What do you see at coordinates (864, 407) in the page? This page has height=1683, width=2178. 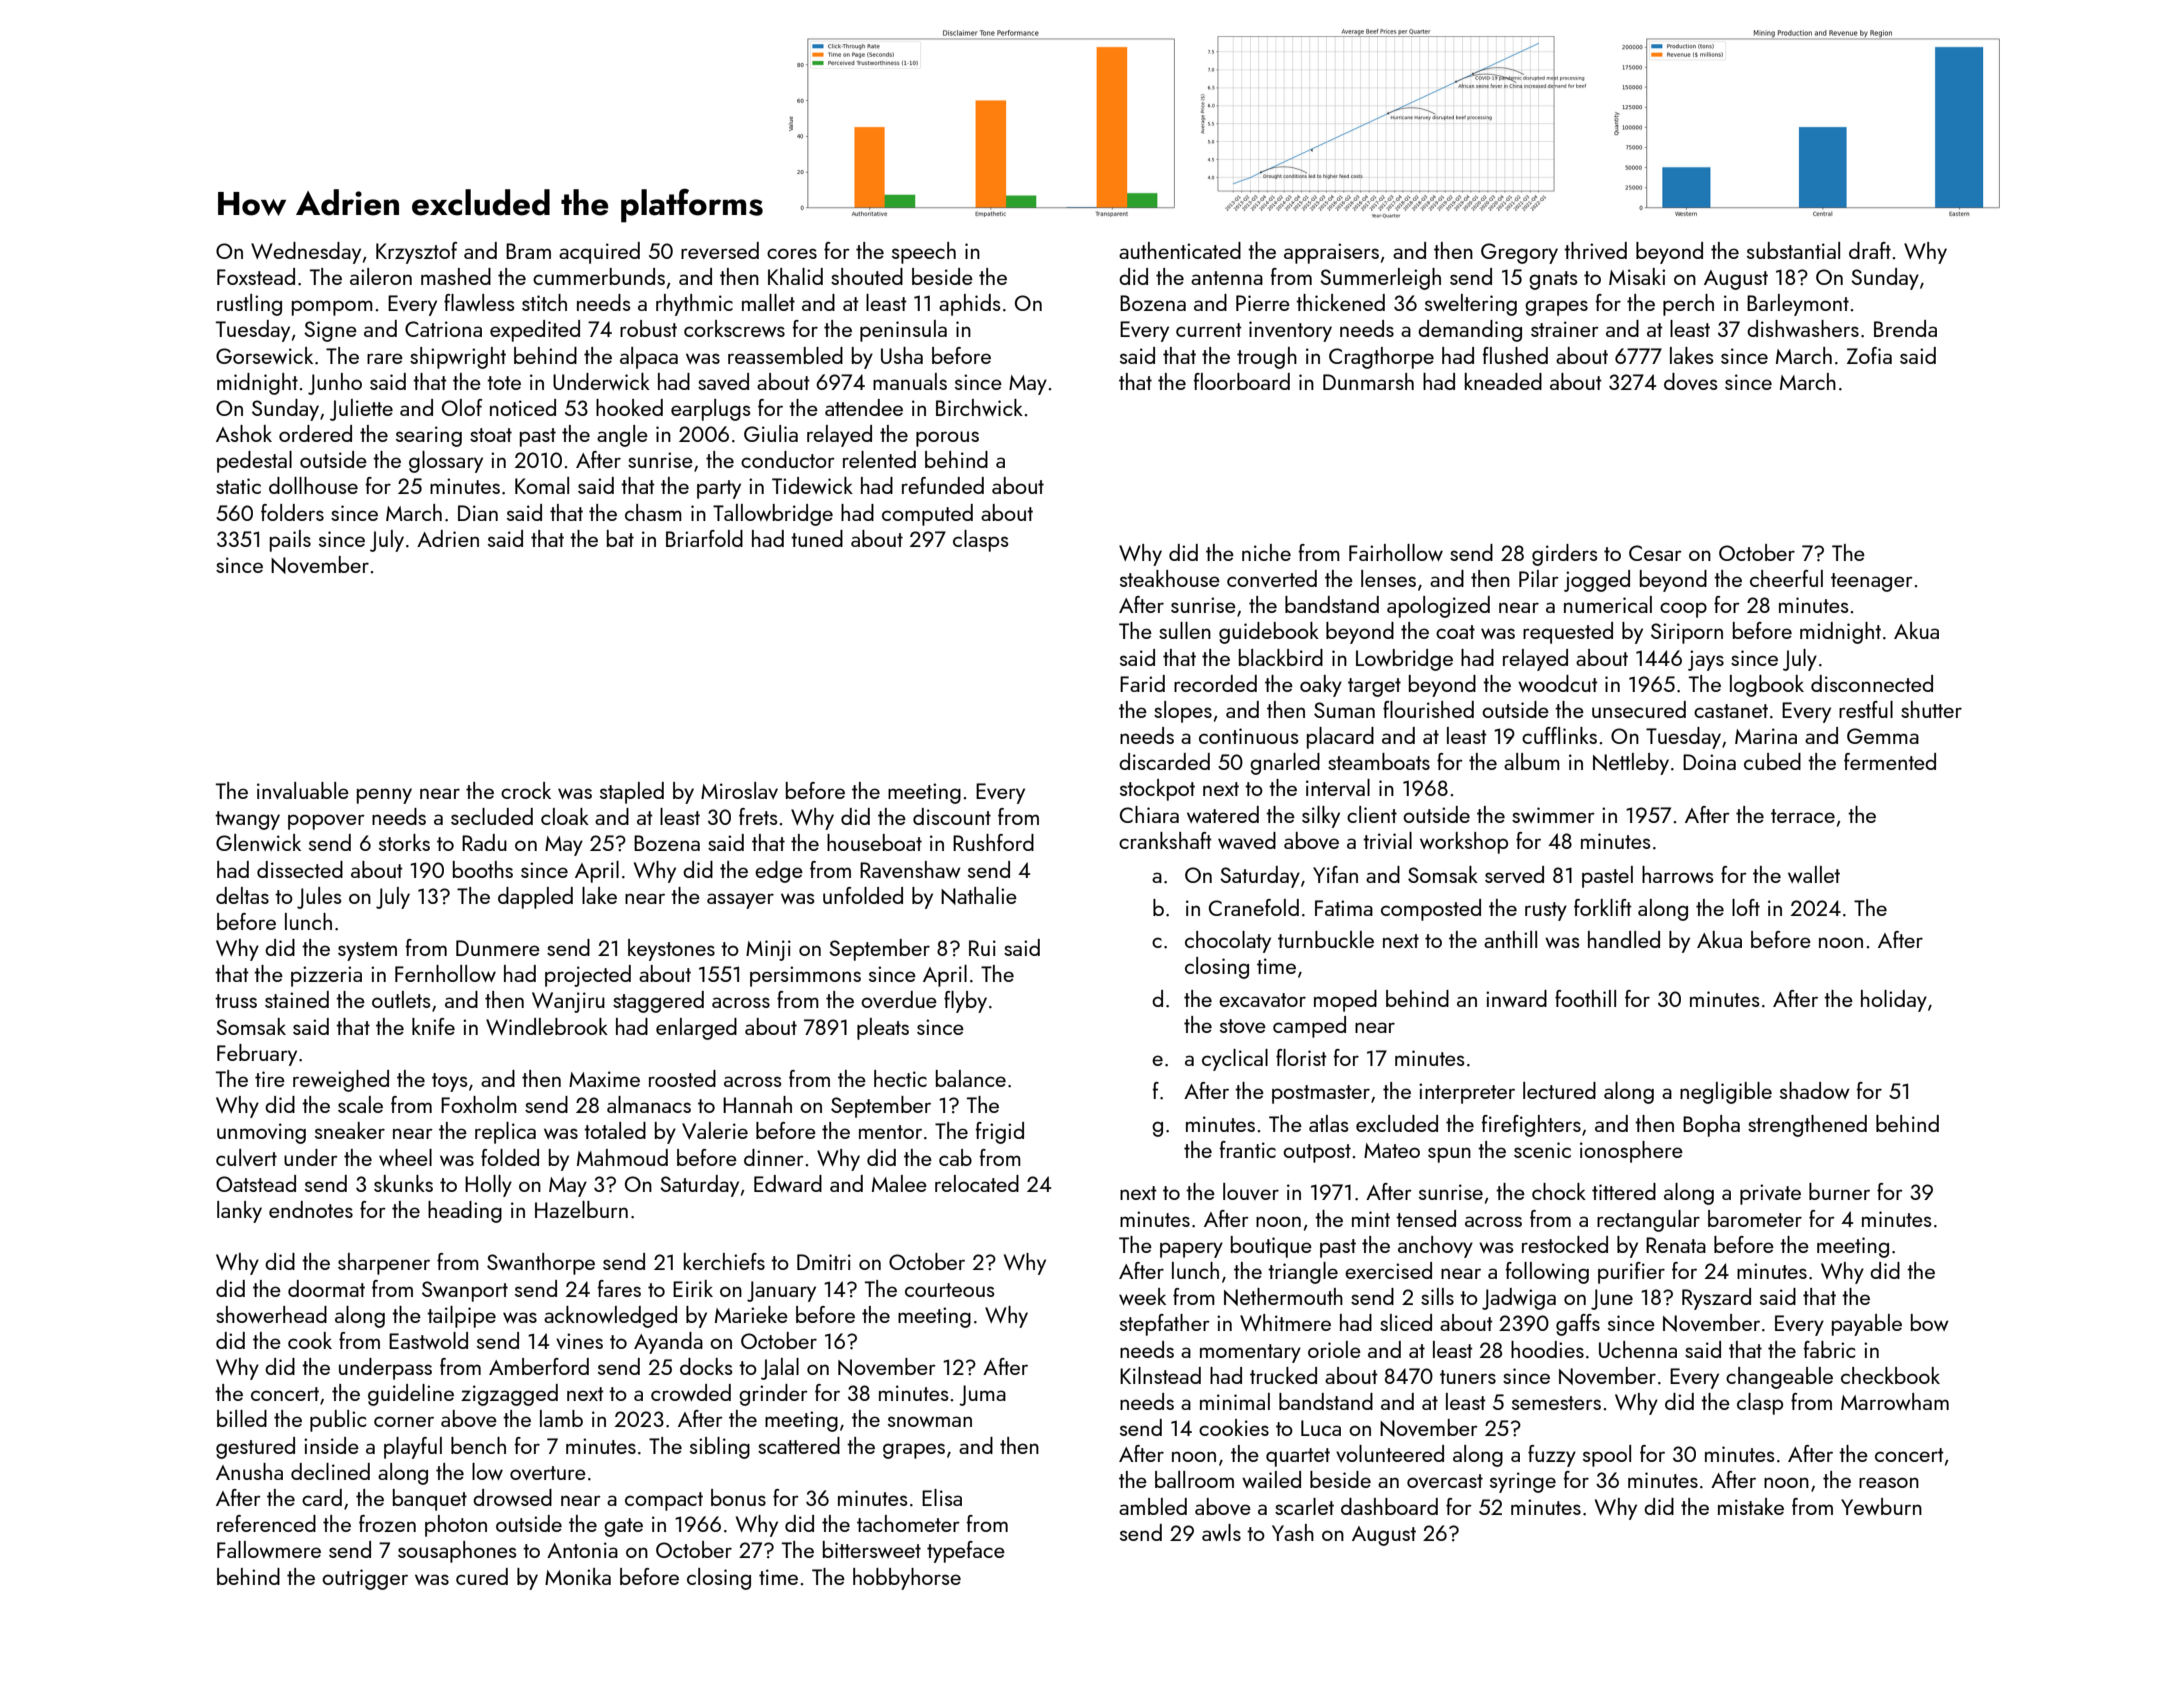 I see `attendee` at bounding box center [864, 407].
